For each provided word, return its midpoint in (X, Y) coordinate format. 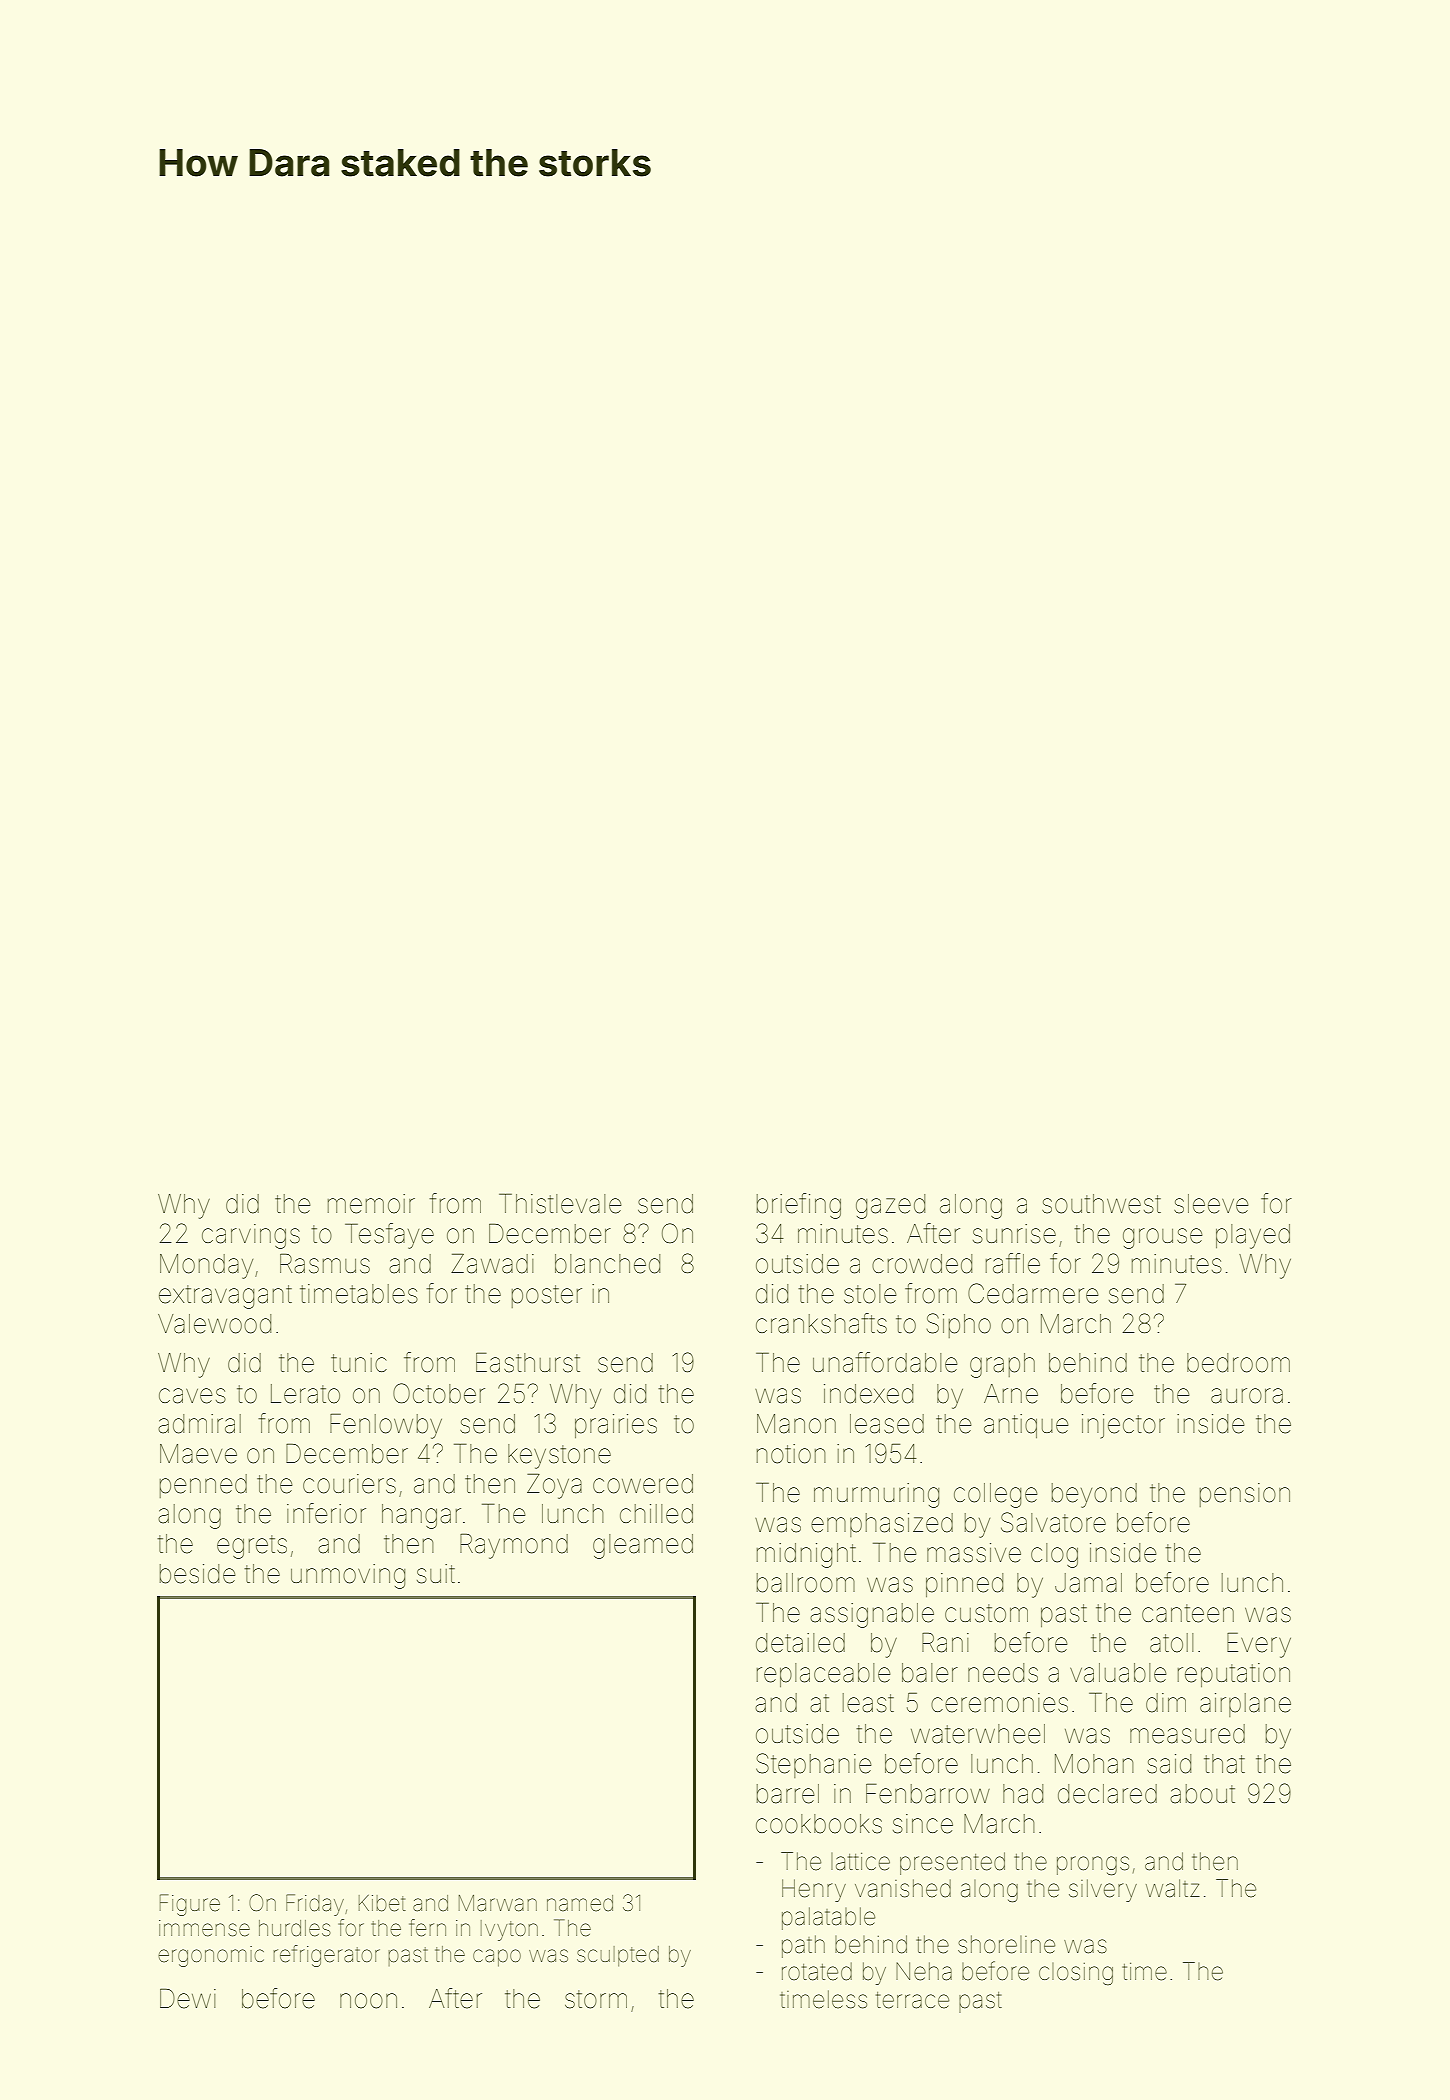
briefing (799, 1206)
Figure (190, 1905)
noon (368, 2001)
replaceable (823, 1675)
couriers (349, 1484)
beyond (1094, 1495)
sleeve (1211, 1204)
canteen (1188, 1613)
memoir (371, 1204)
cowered (643, 1484)
